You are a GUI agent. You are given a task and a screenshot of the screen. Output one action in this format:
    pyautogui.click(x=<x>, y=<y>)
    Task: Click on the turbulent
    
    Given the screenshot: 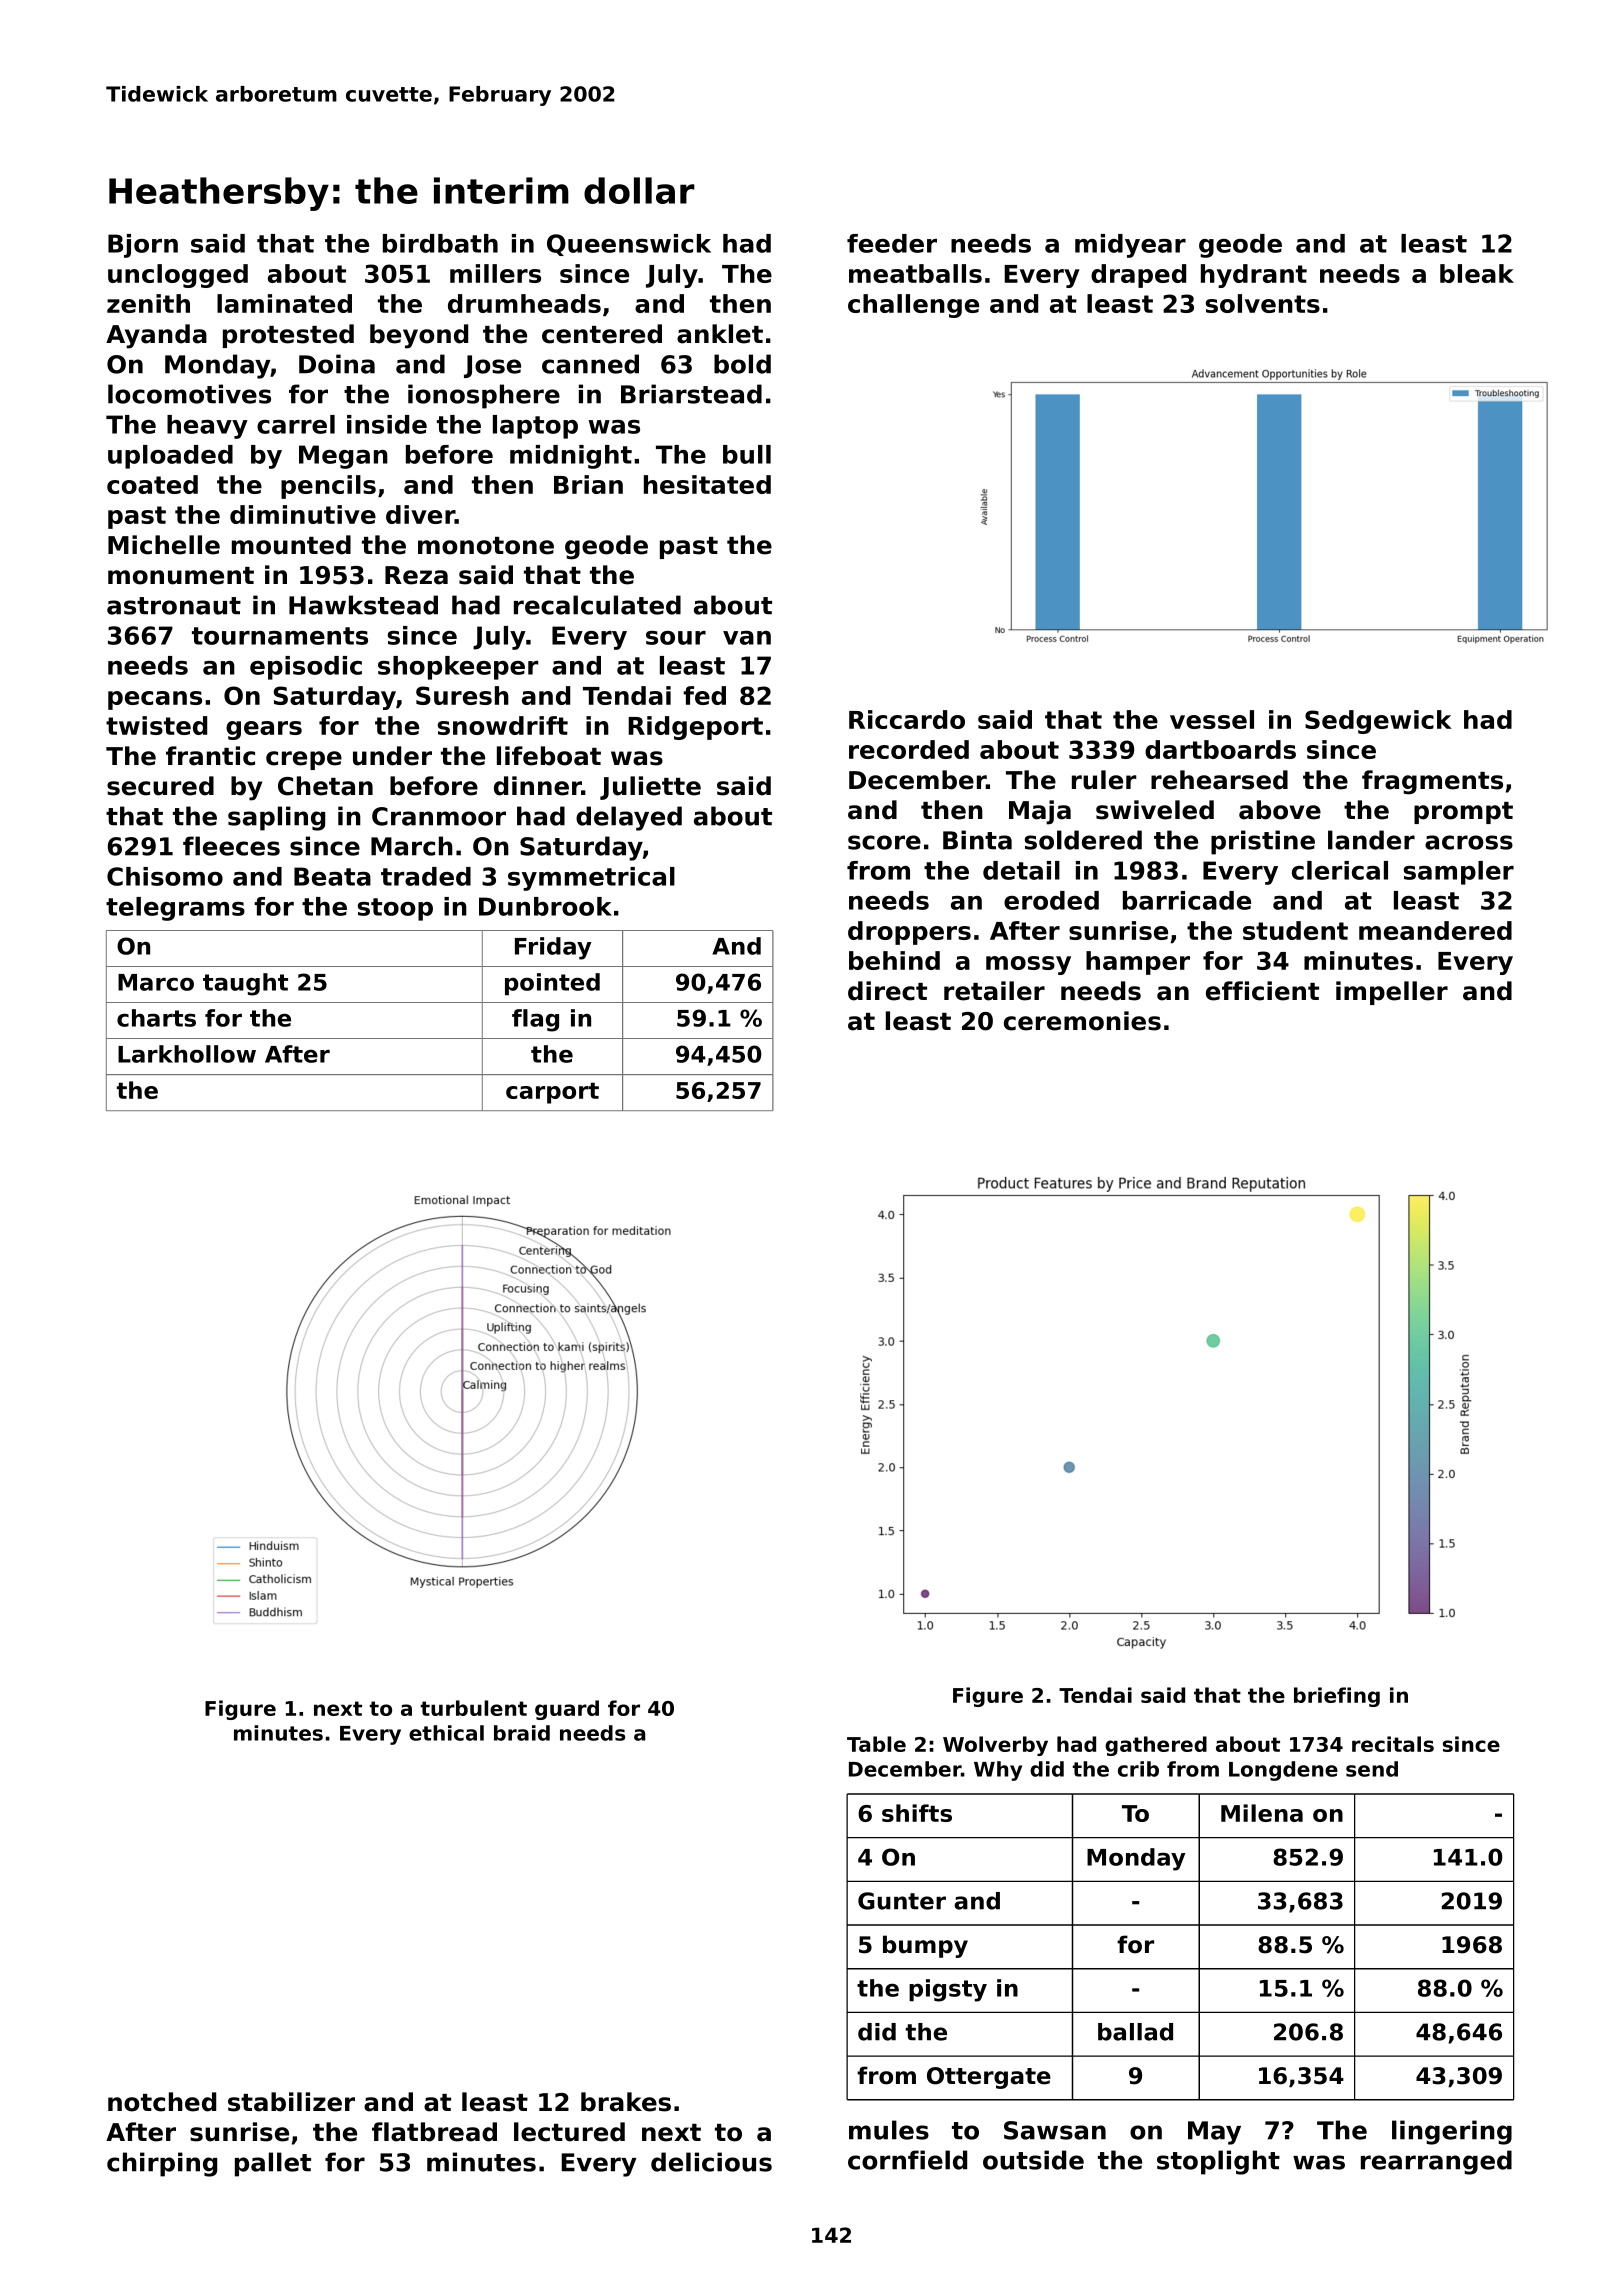 What is the action you would take?
    pyautogui.click(x=474, y=1708)
